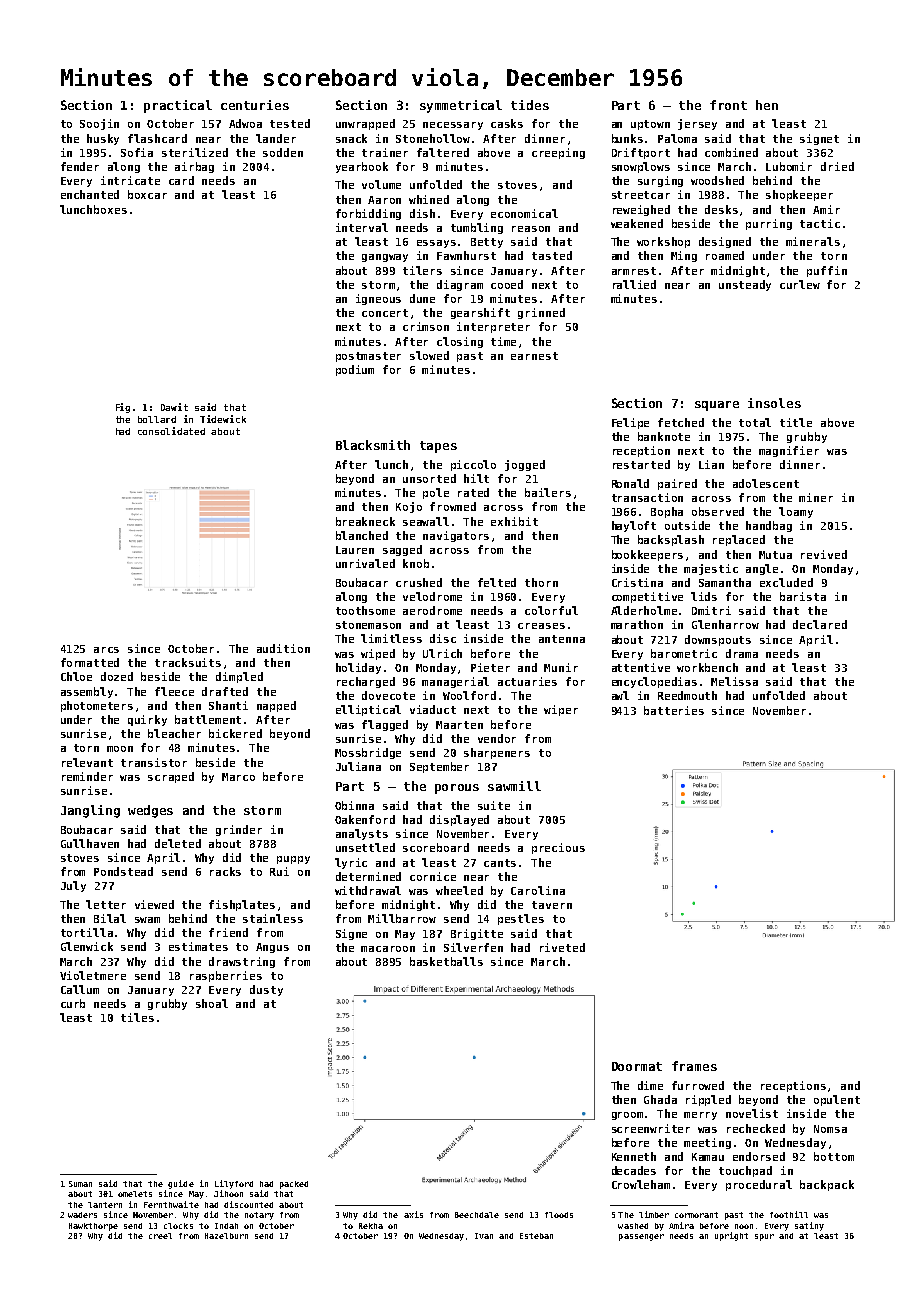 The image size is (924, 1308). I want to click on Felipe, so click(630, 423).
